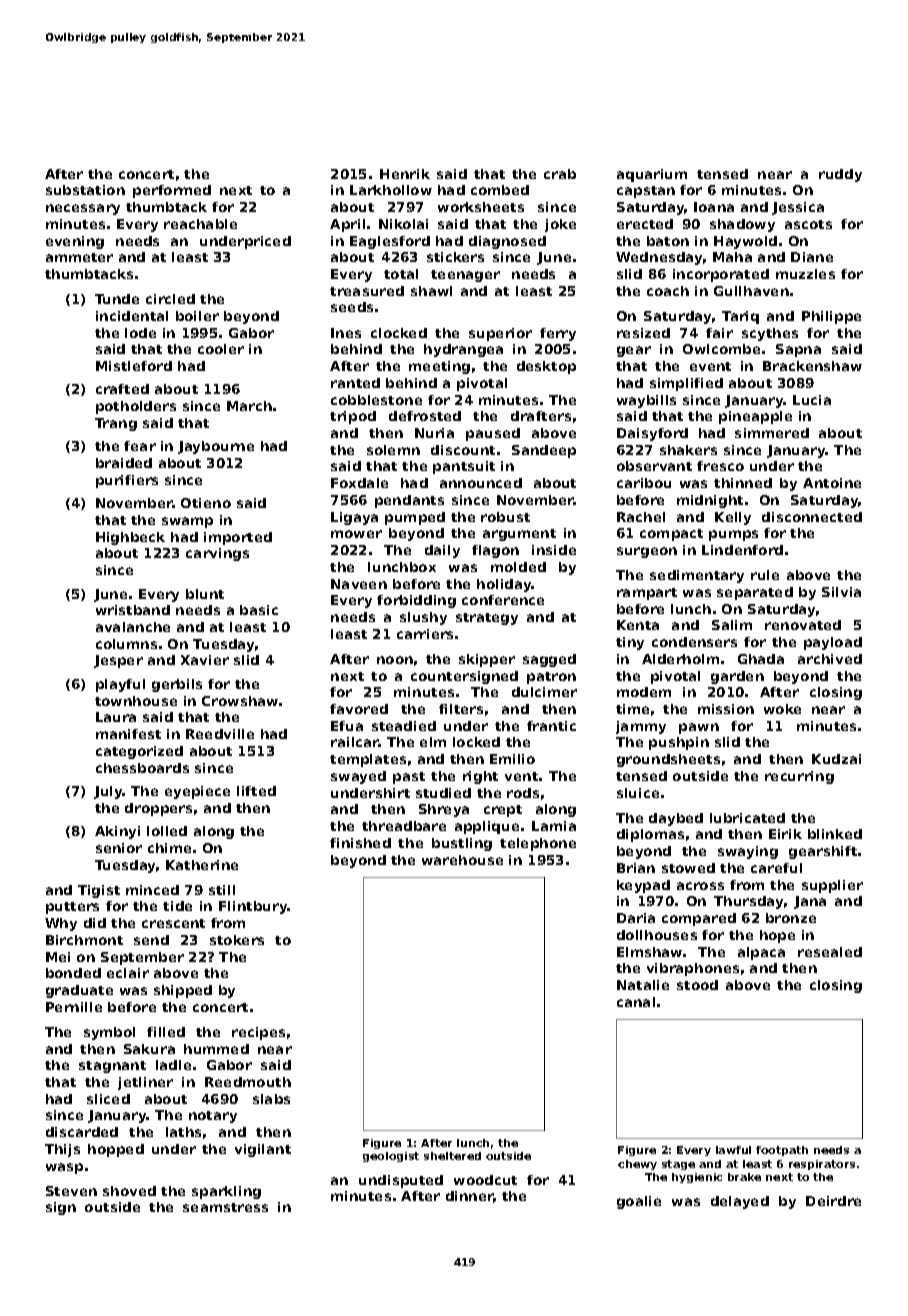 The image size is (908, 1316). I want to click on simmered, so click(772, 433).
